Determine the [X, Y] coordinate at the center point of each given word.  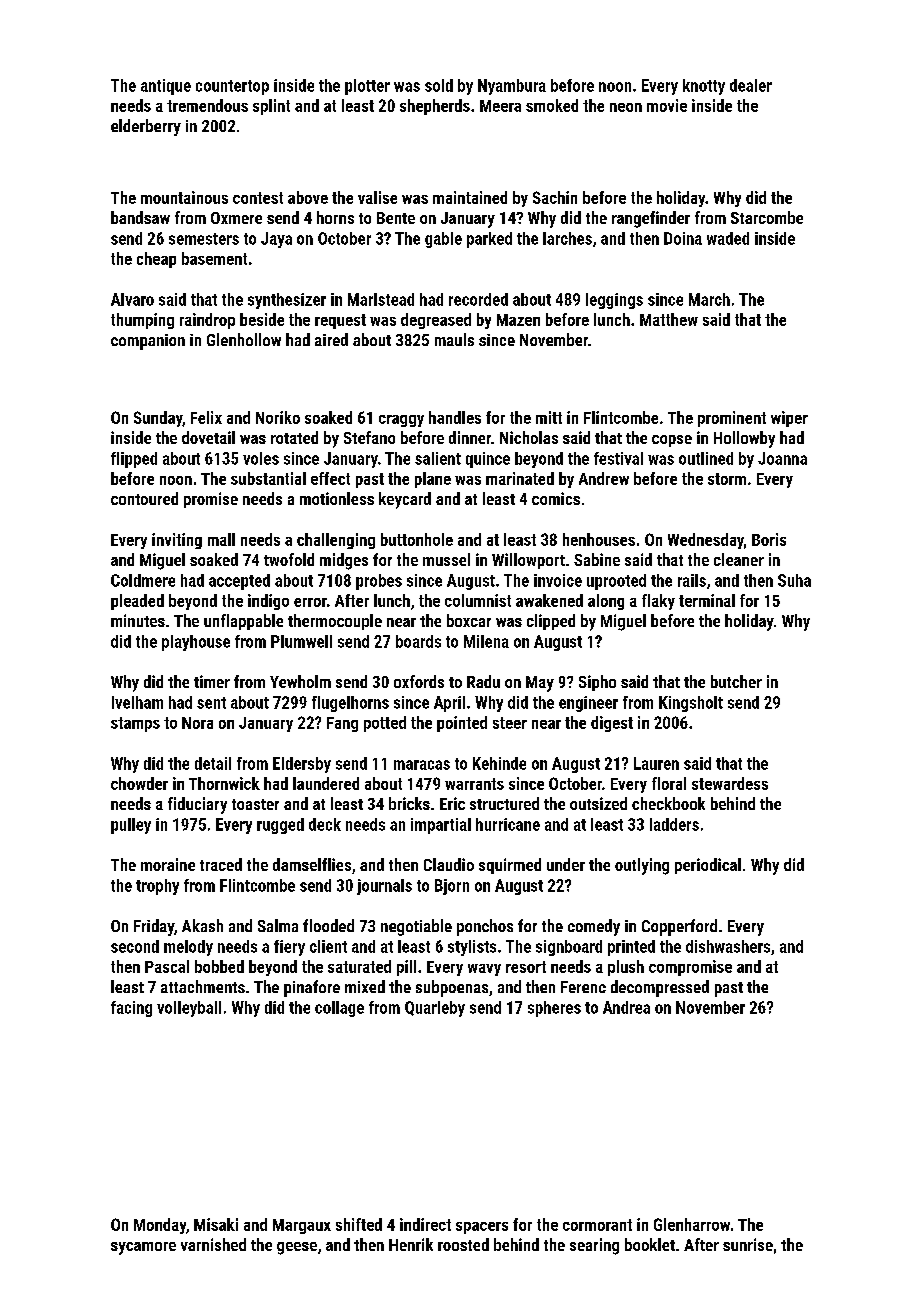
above [308, 197]
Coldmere [143, 580]
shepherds [435, 107]
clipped [551, 622]
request [340, 321]
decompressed [660, 988]
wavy [484, 970]
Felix [206, 417]
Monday [160, 1226]
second [135, 946]
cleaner [739, 559]
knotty [704, 87]
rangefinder [651, 219]
